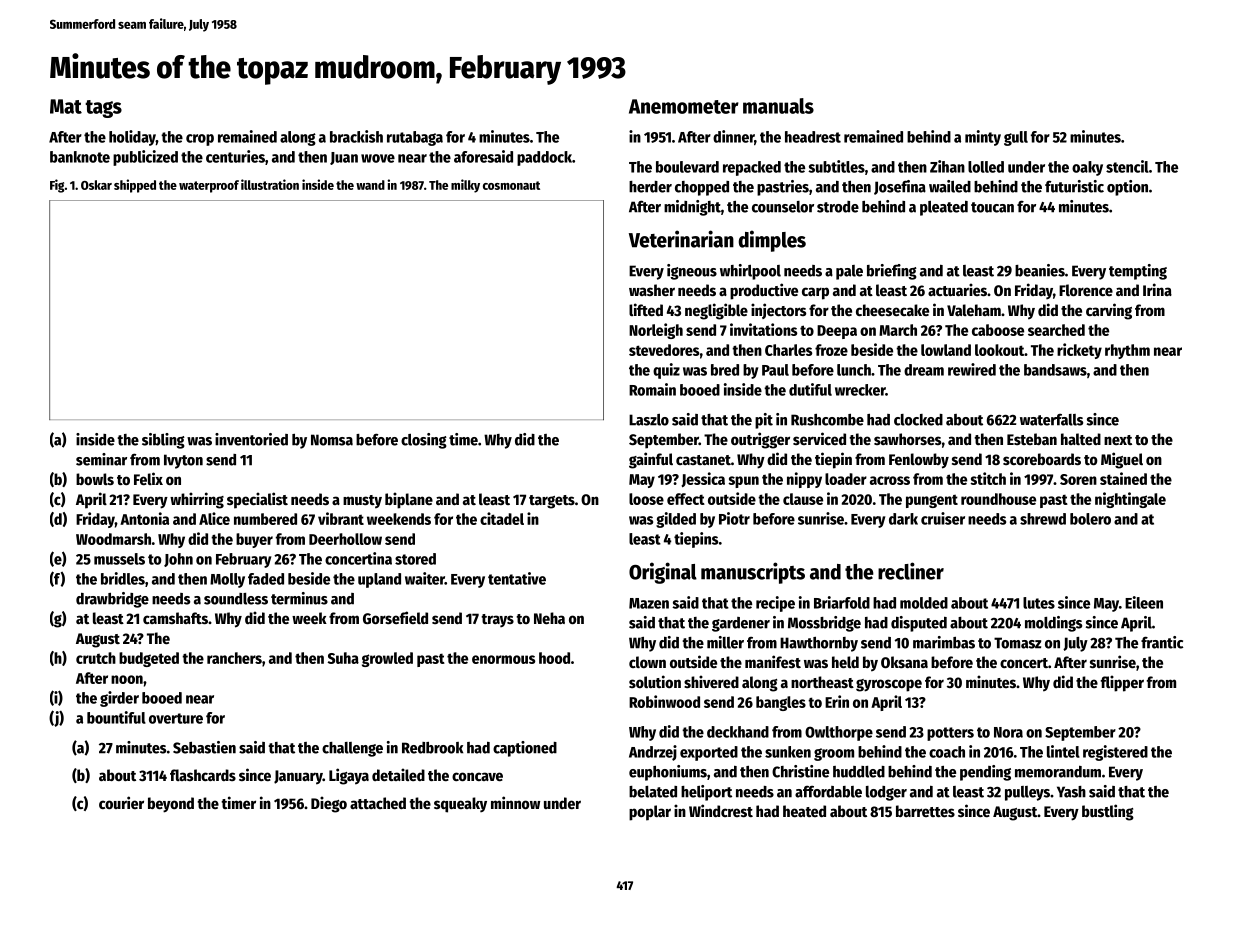 Image resolution: width=1233 pixels, height=952 pixels. Describe the element at coordinates (552, 502) in the page. I see `targets` at that location.
